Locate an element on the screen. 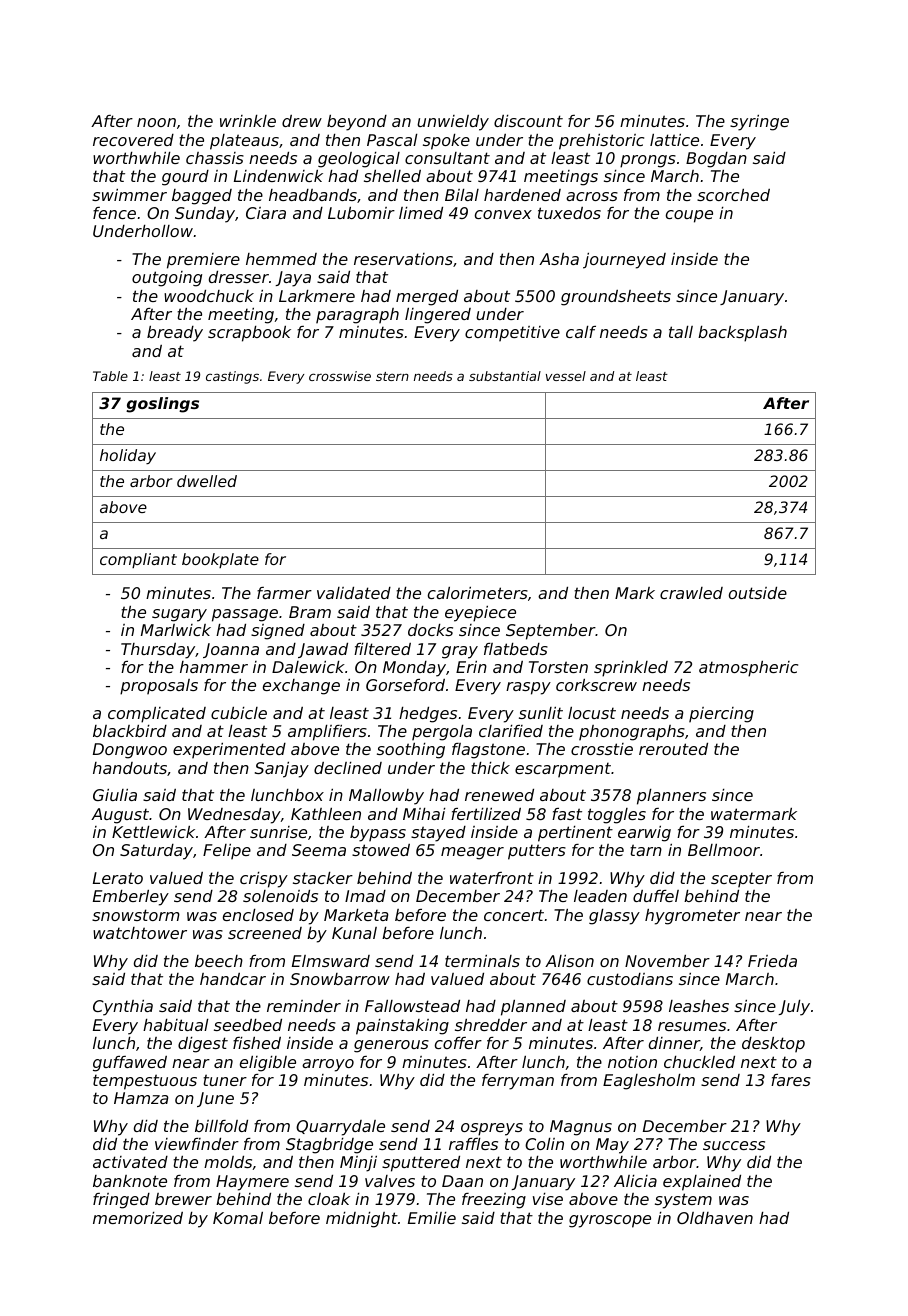 Image resolution: width=908 pixels, height=1316 pixels. syringe is located at coordinates (759, 123).
